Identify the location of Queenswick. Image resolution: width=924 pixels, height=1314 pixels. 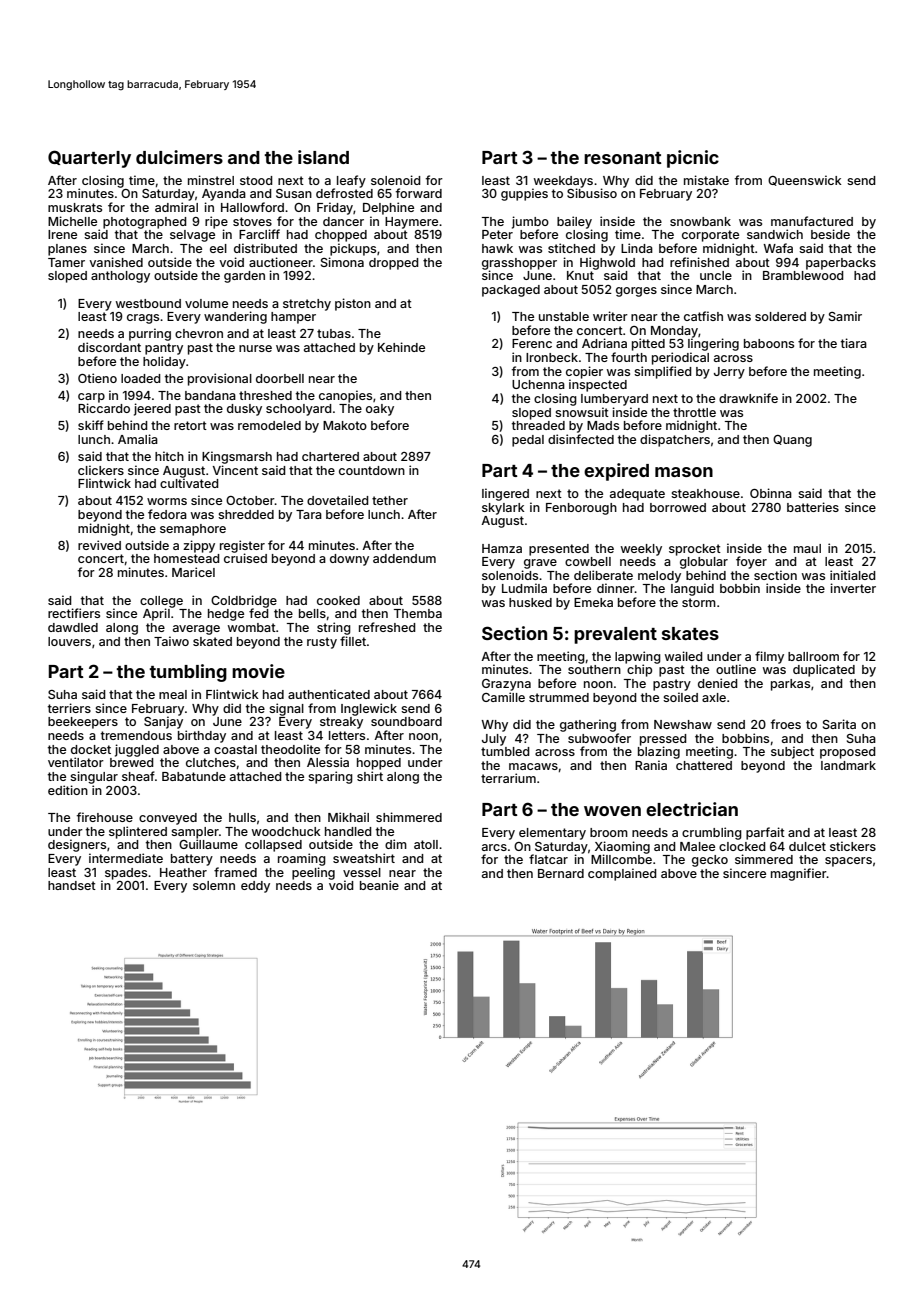
(805, 180).
